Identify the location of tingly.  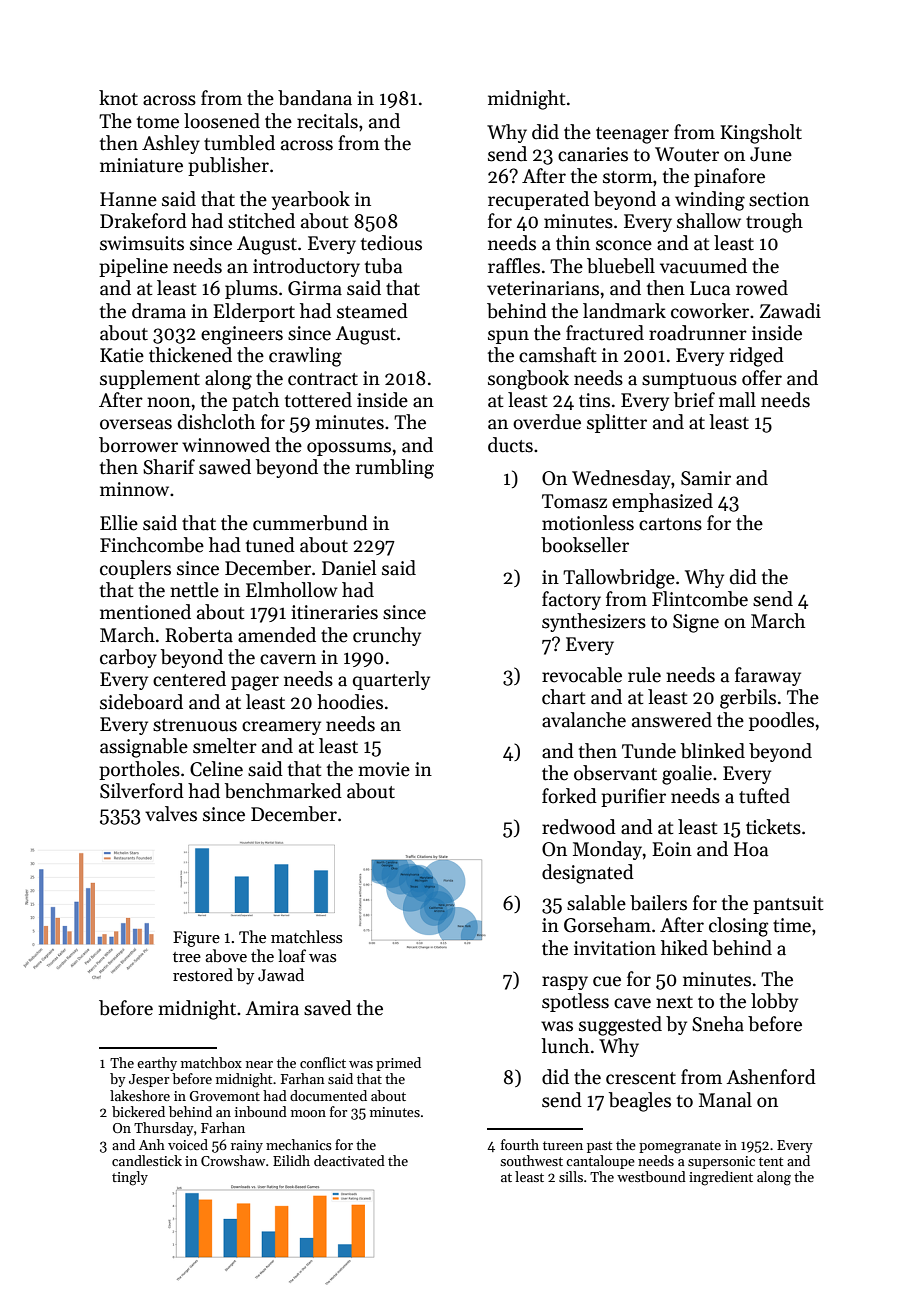
(130, 1178).
